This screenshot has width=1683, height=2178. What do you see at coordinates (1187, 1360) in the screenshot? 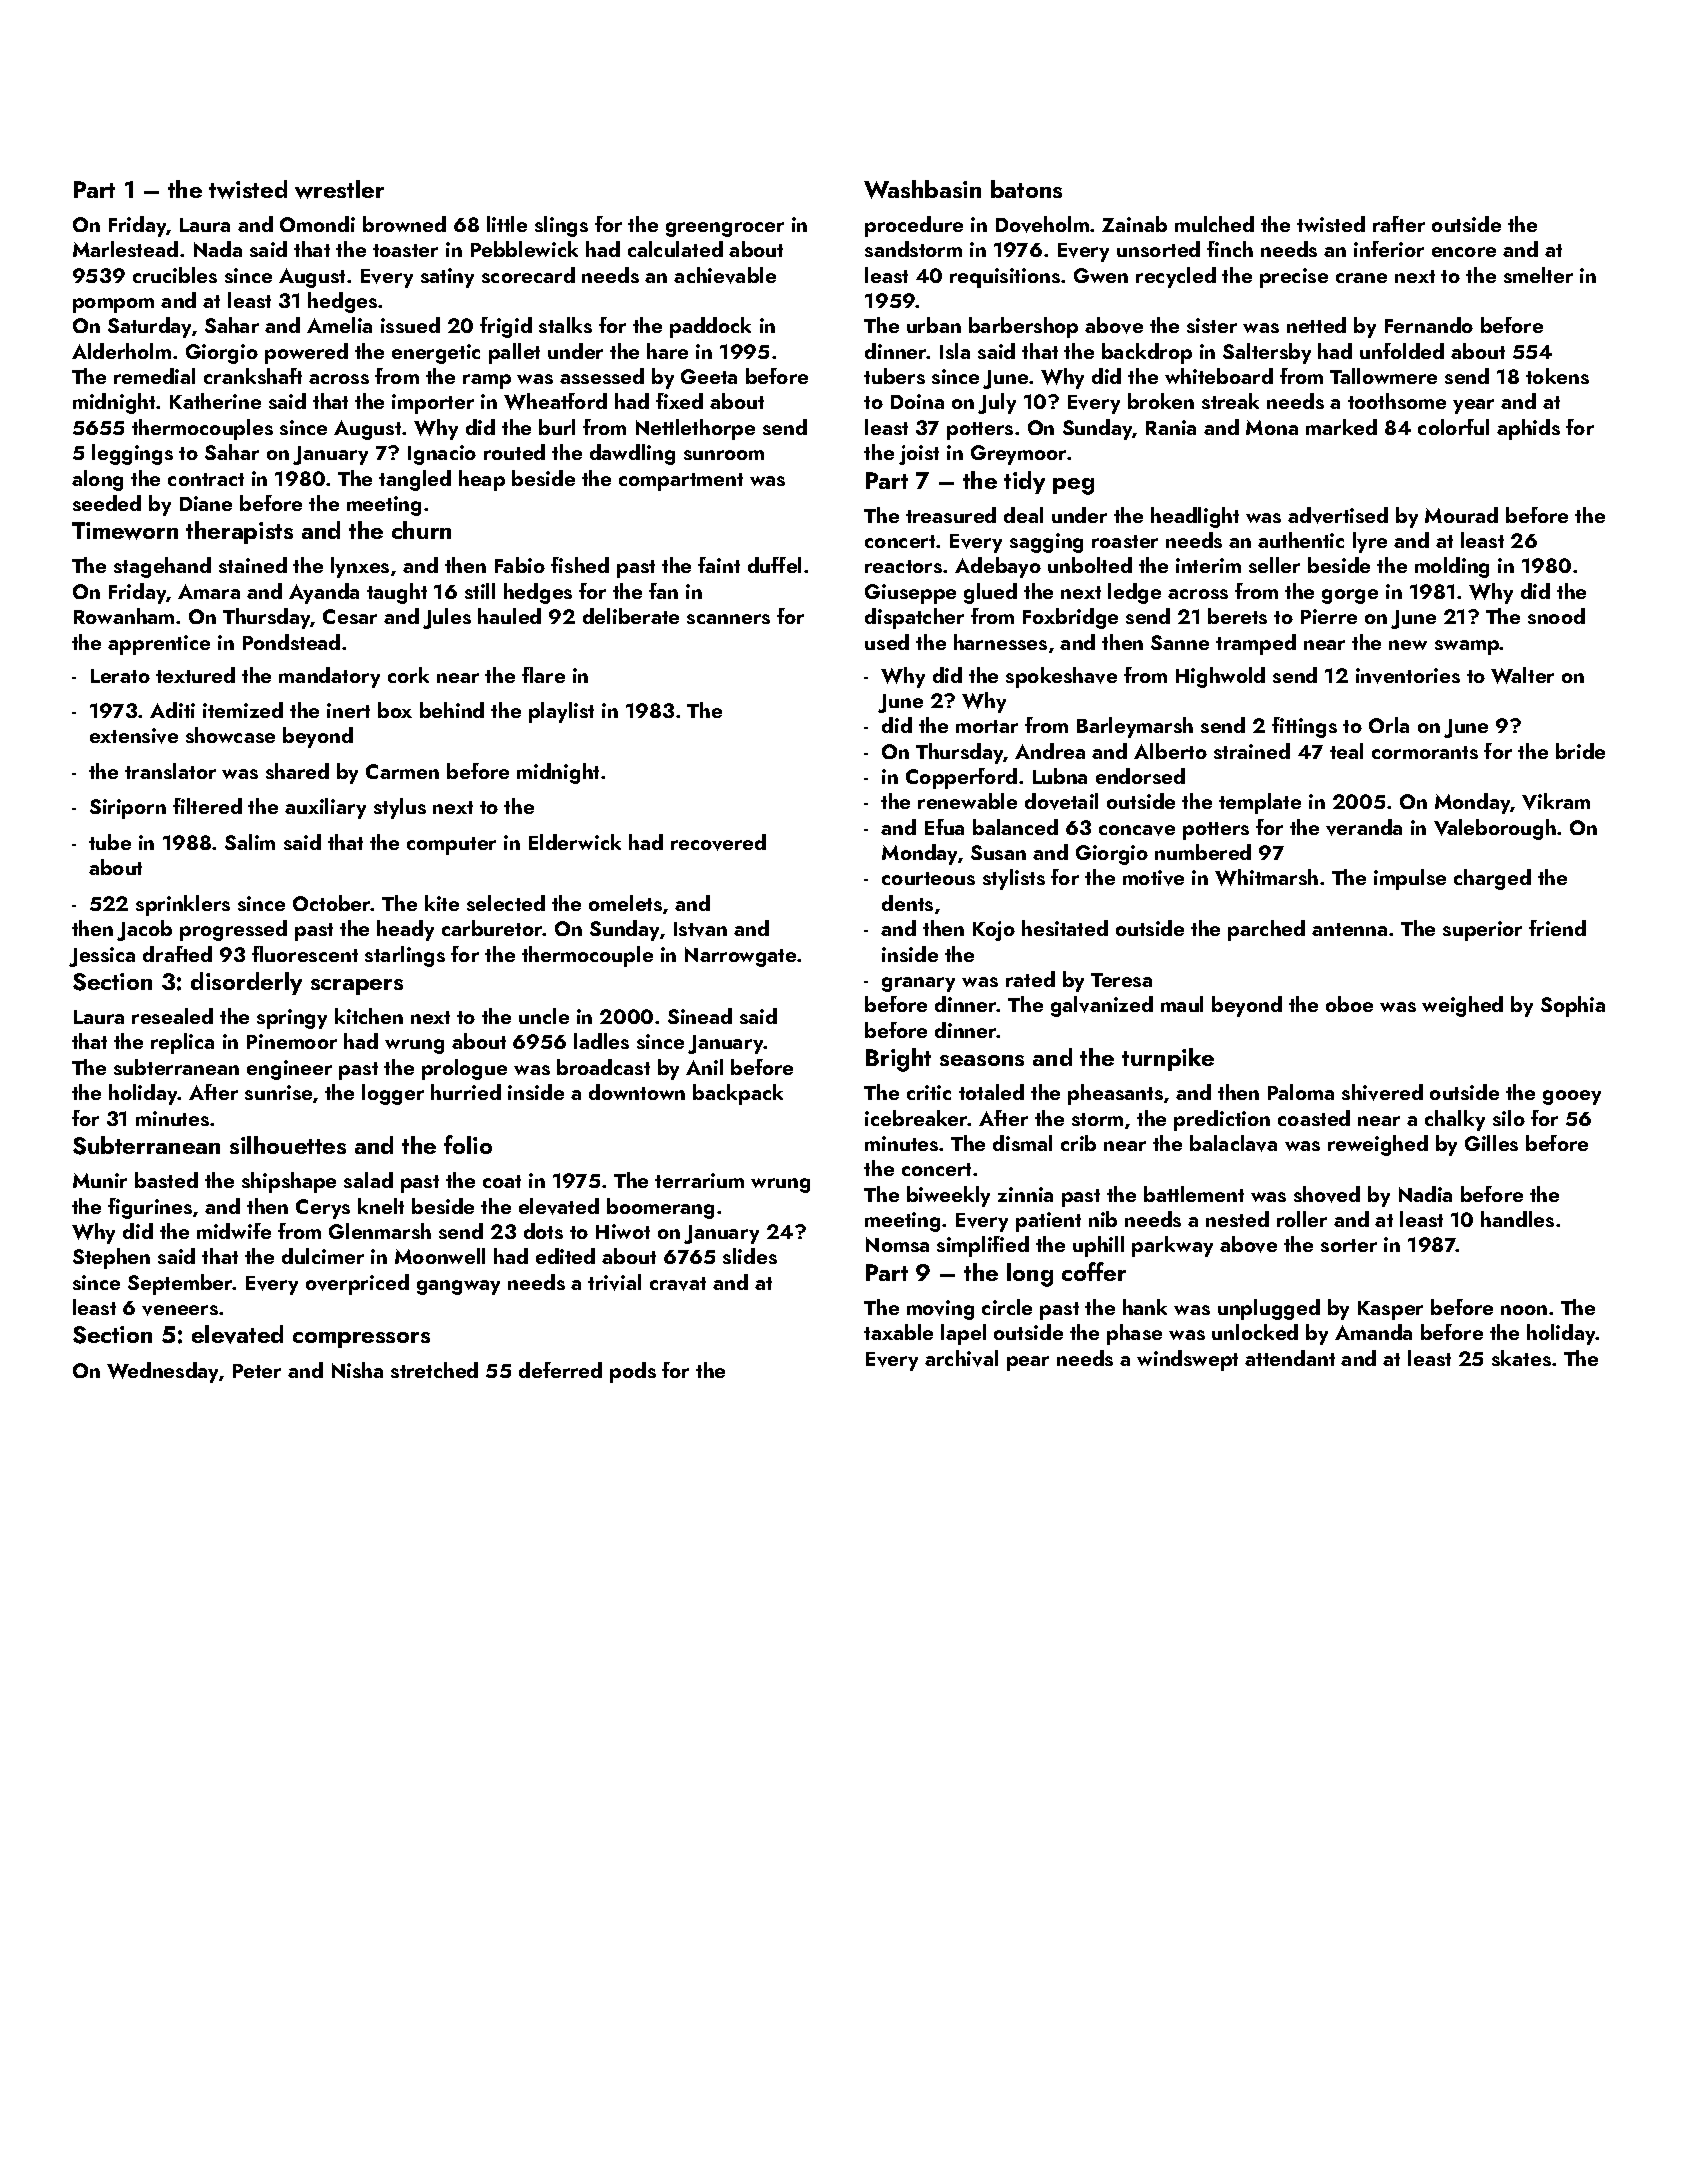
I see `windswept` at bounding box center [1187, 1360].
